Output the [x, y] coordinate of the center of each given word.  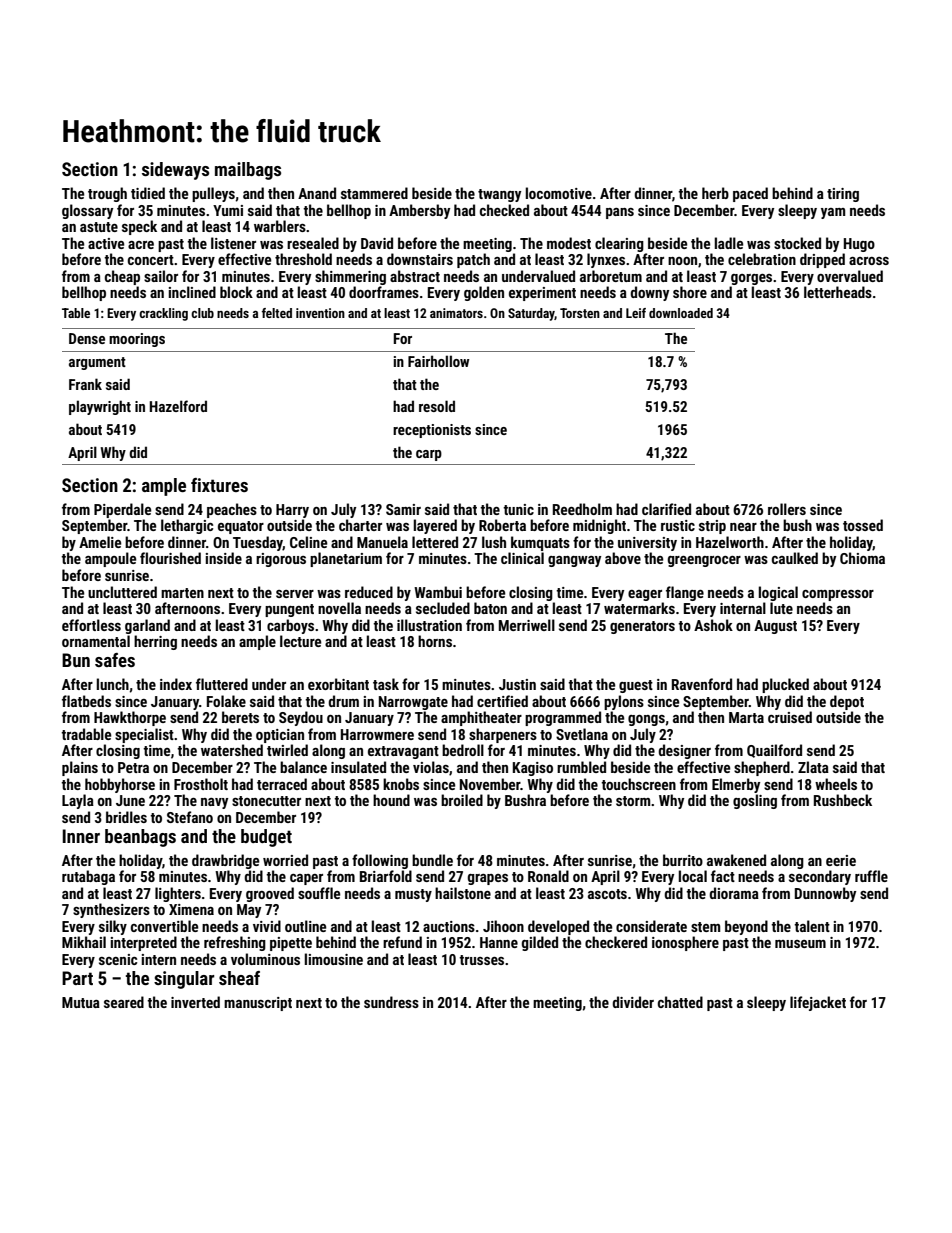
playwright [100, 407]
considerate [651, 926]
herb [715, 193]
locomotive [559, 193]
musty [413, 895]
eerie [841, 860]
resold [437, 406]
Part [77, 978]
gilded [540, 943]
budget [266, 838]
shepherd [762, 768]
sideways [175, 171]
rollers [787, 509]
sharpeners [503, 735]
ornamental [96, 641]
